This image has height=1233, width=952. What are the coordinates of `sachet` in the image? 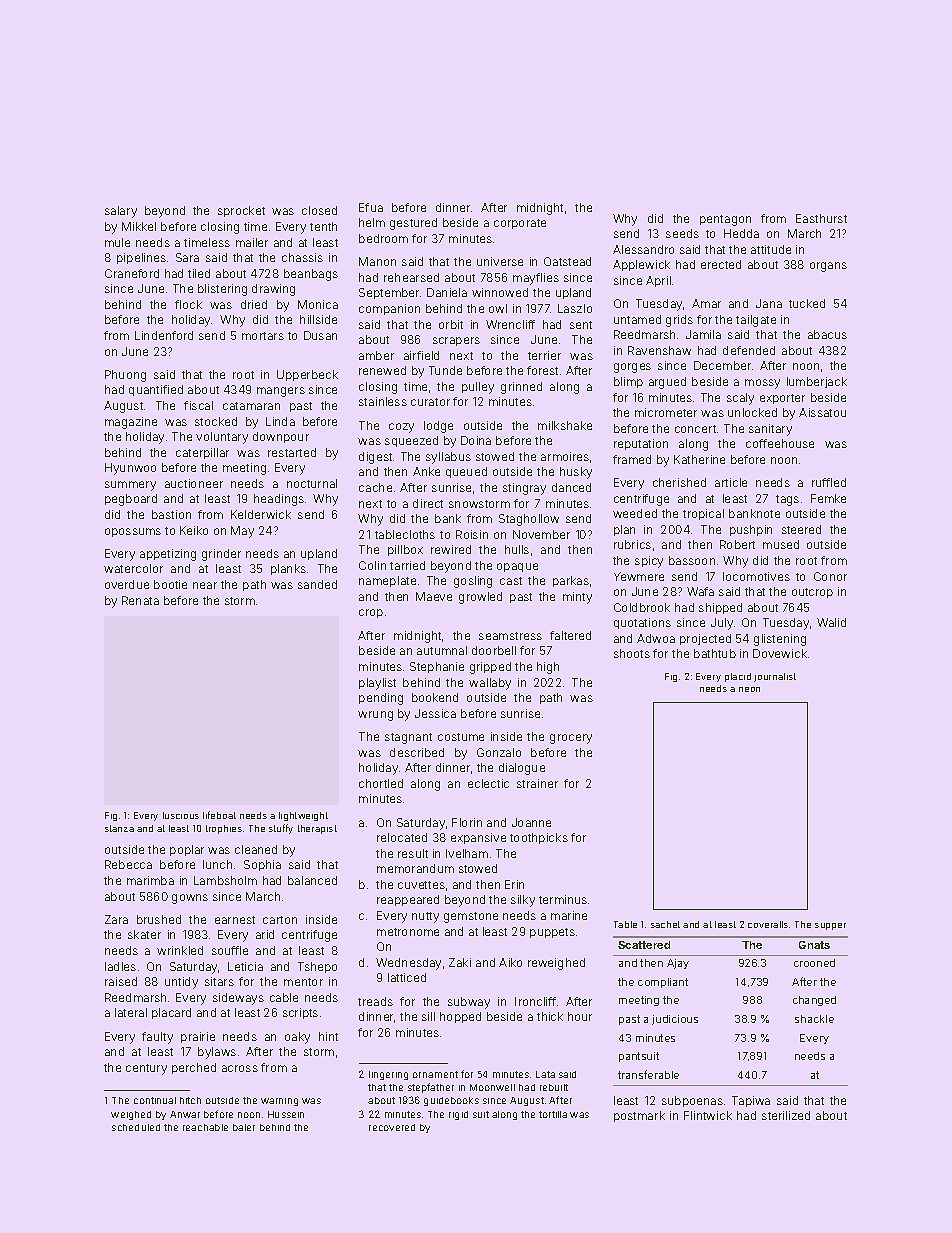 It's located at (665, 924).
